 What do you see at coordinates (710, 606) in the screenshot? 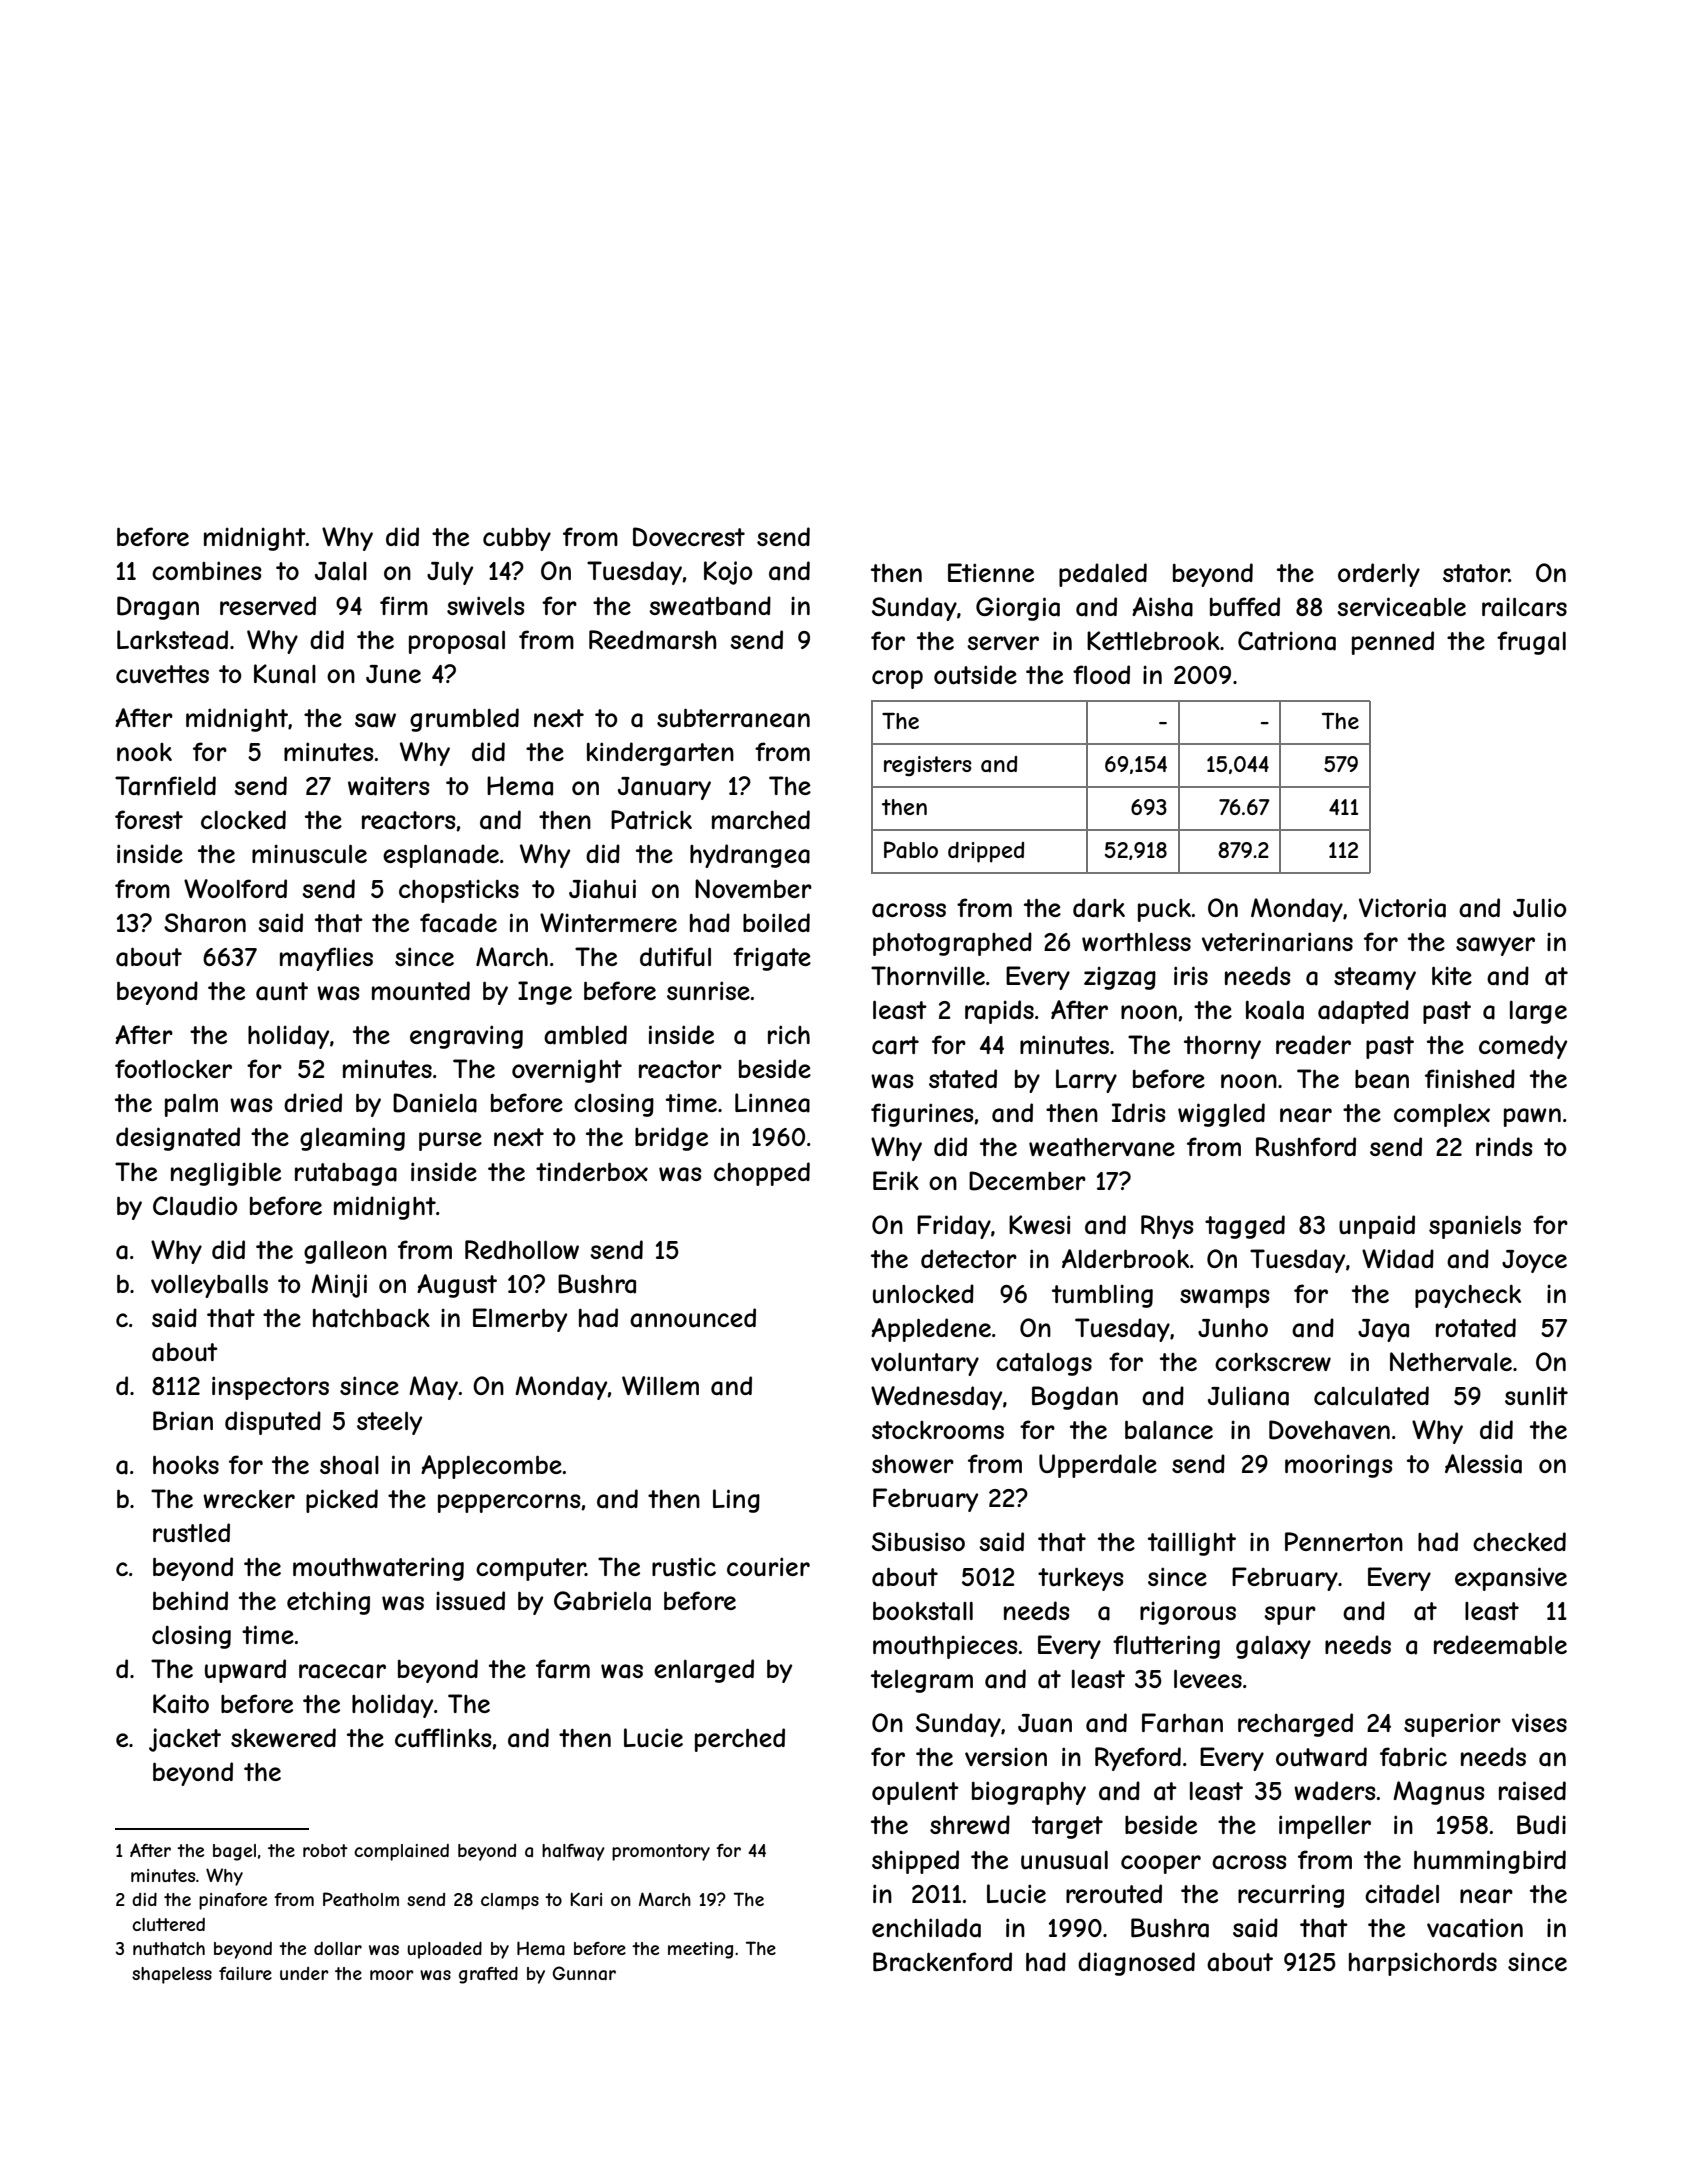
I see `sweatband` at bounding box center [710, 606].
